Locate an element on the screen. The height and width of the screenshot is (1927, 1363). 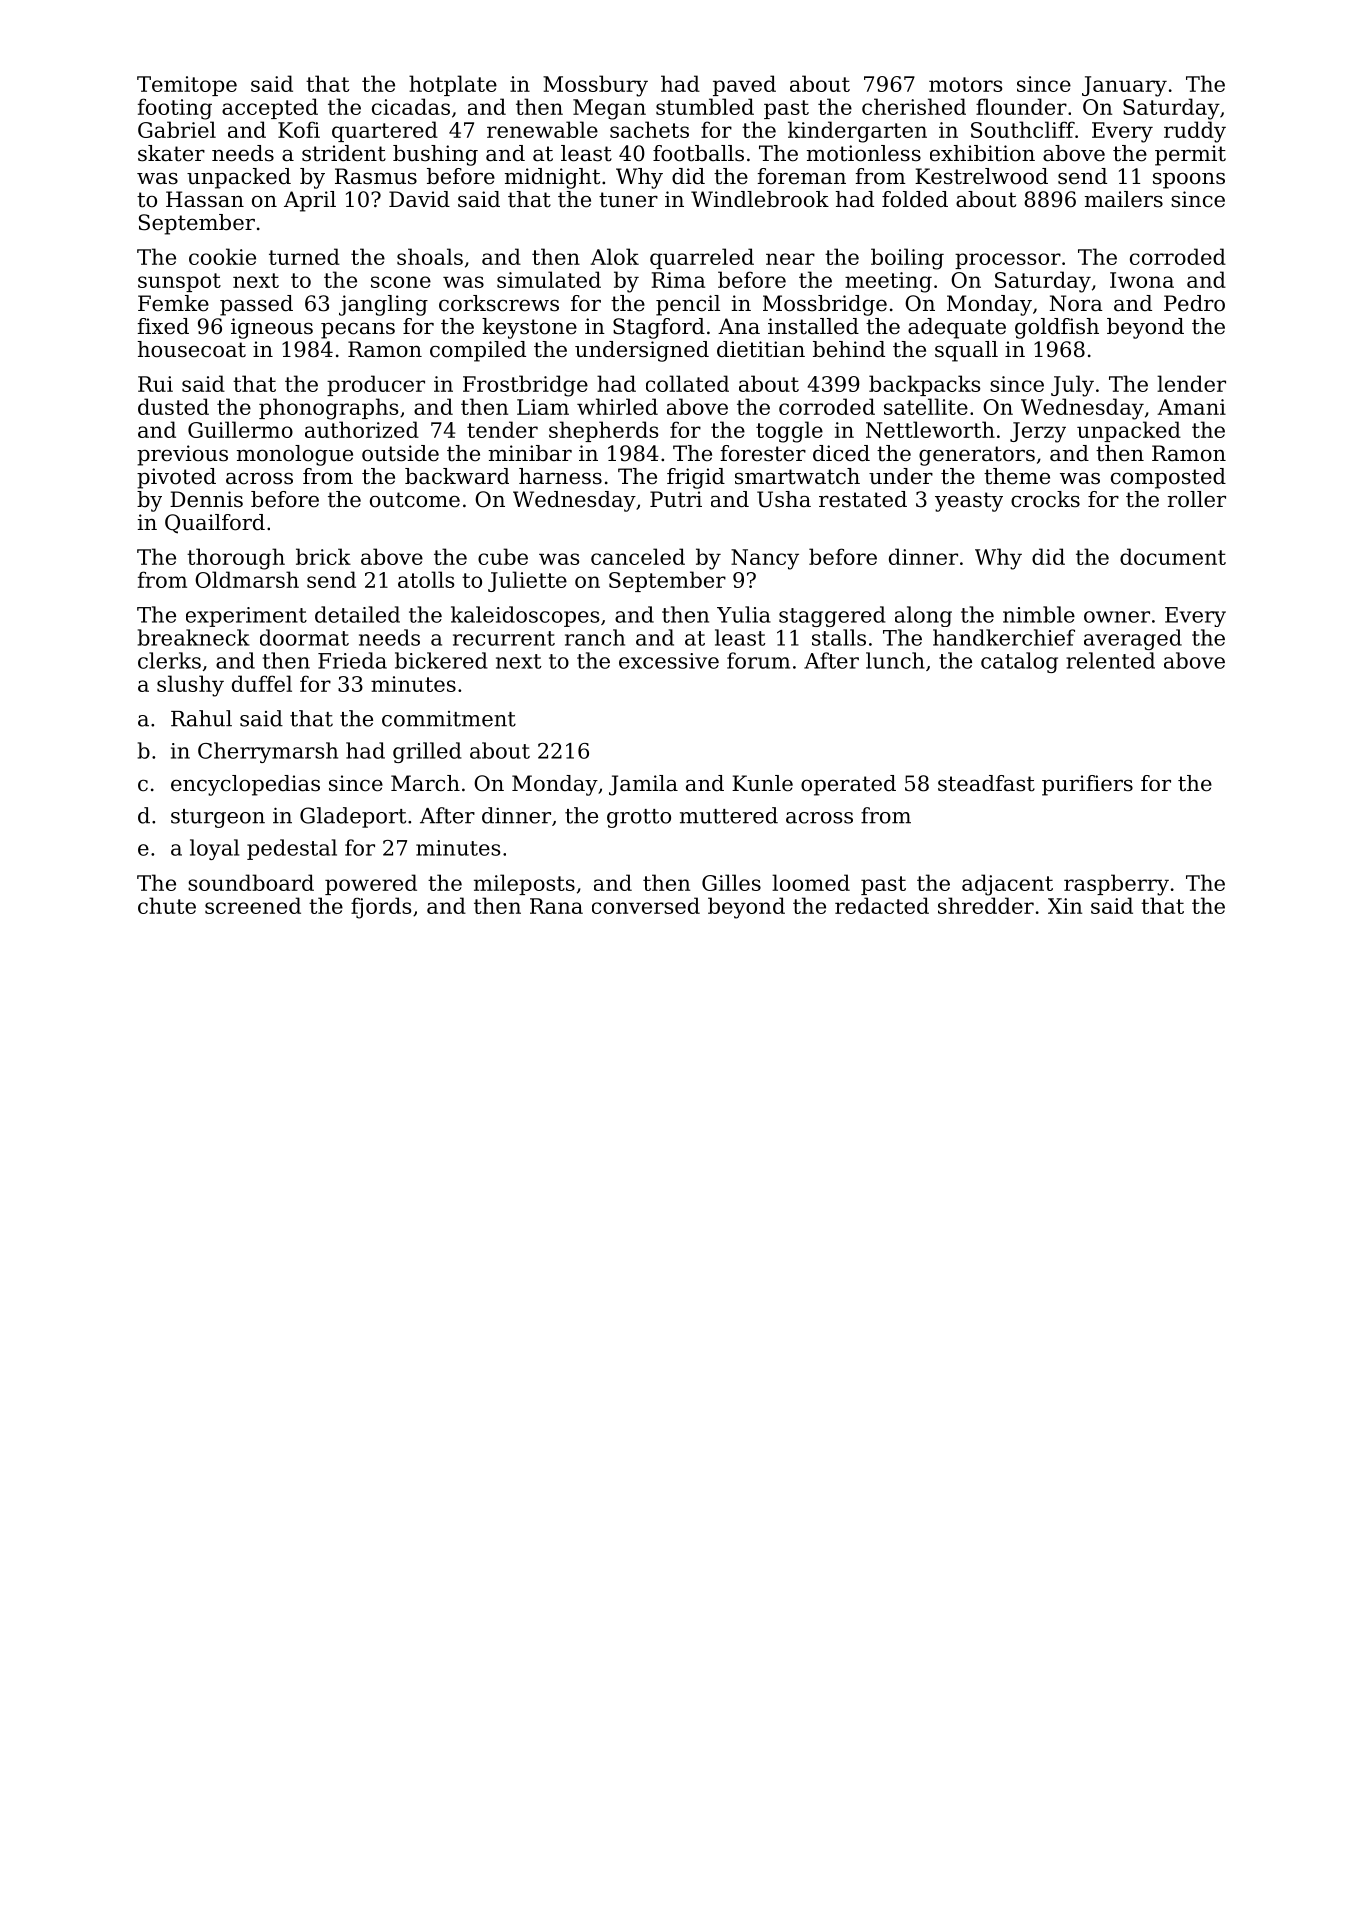
stalls is located at coordinates (839, 637).
